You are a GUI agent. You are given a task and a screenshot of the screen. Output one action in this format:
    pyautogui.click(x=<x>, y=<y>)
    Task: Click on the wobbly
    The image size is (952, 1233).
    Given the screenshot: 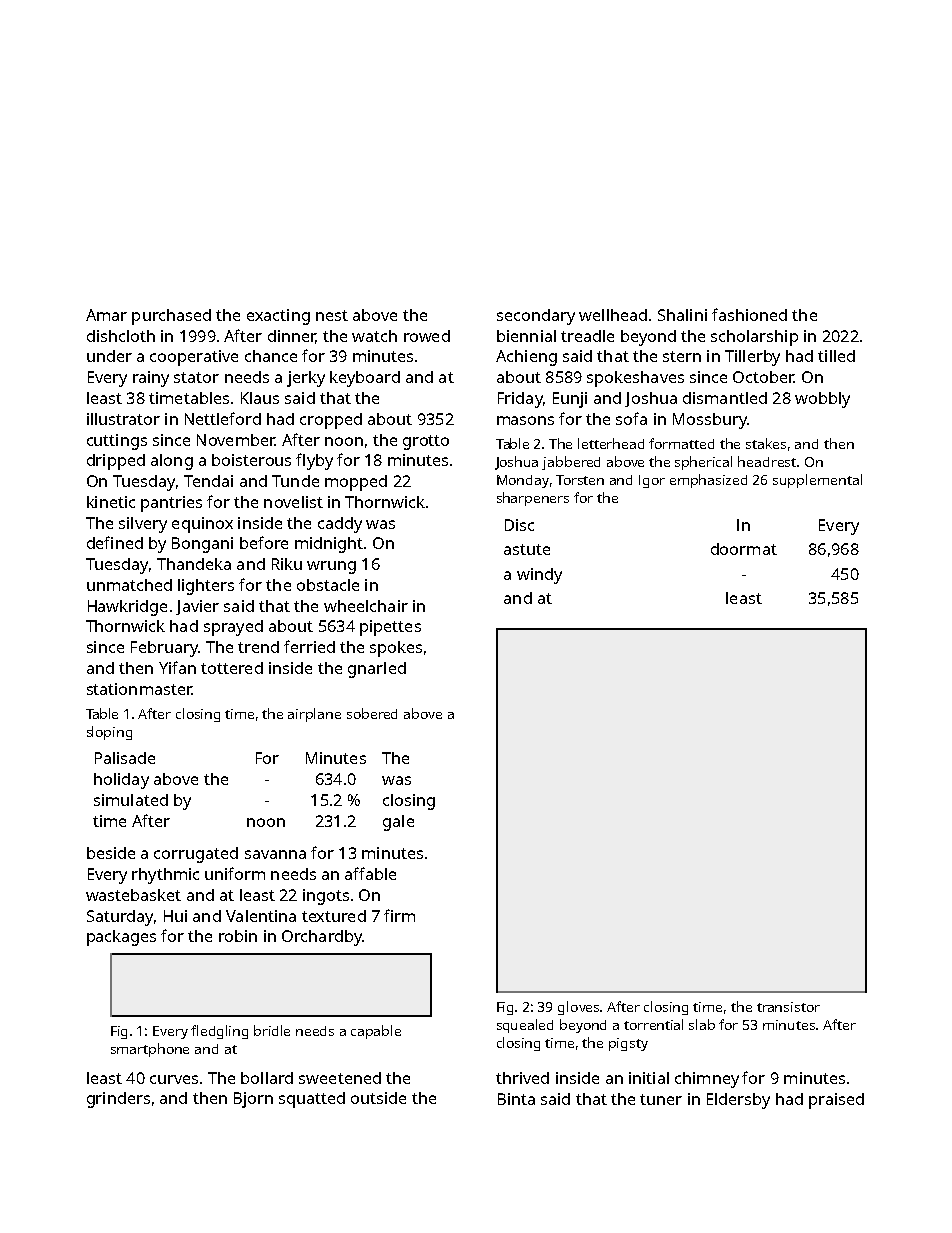 What is the action you would take?
    pyautogui.click(x=822, y=400)
